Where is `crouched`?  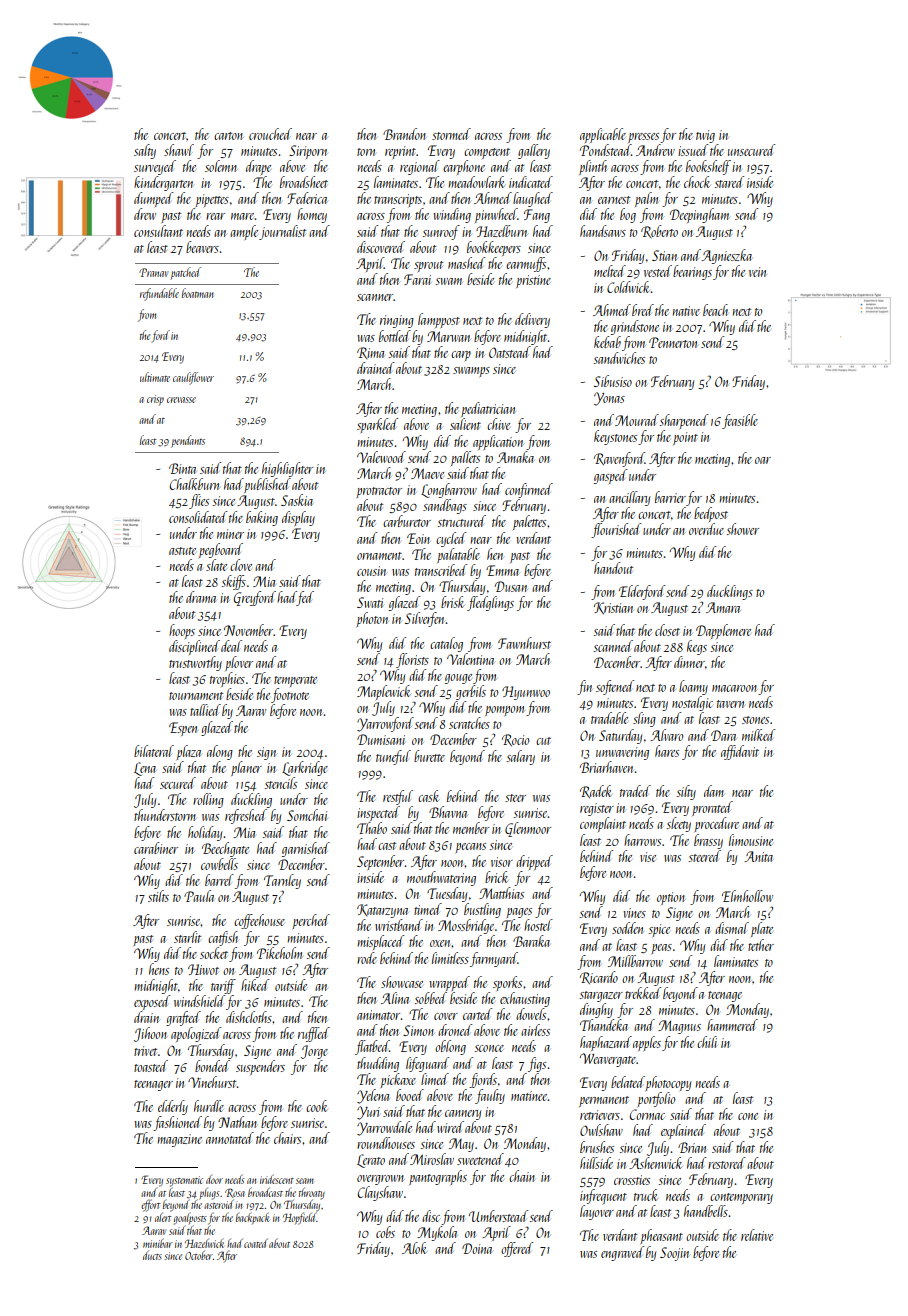
crouched is located at coordinates (270, 134).
